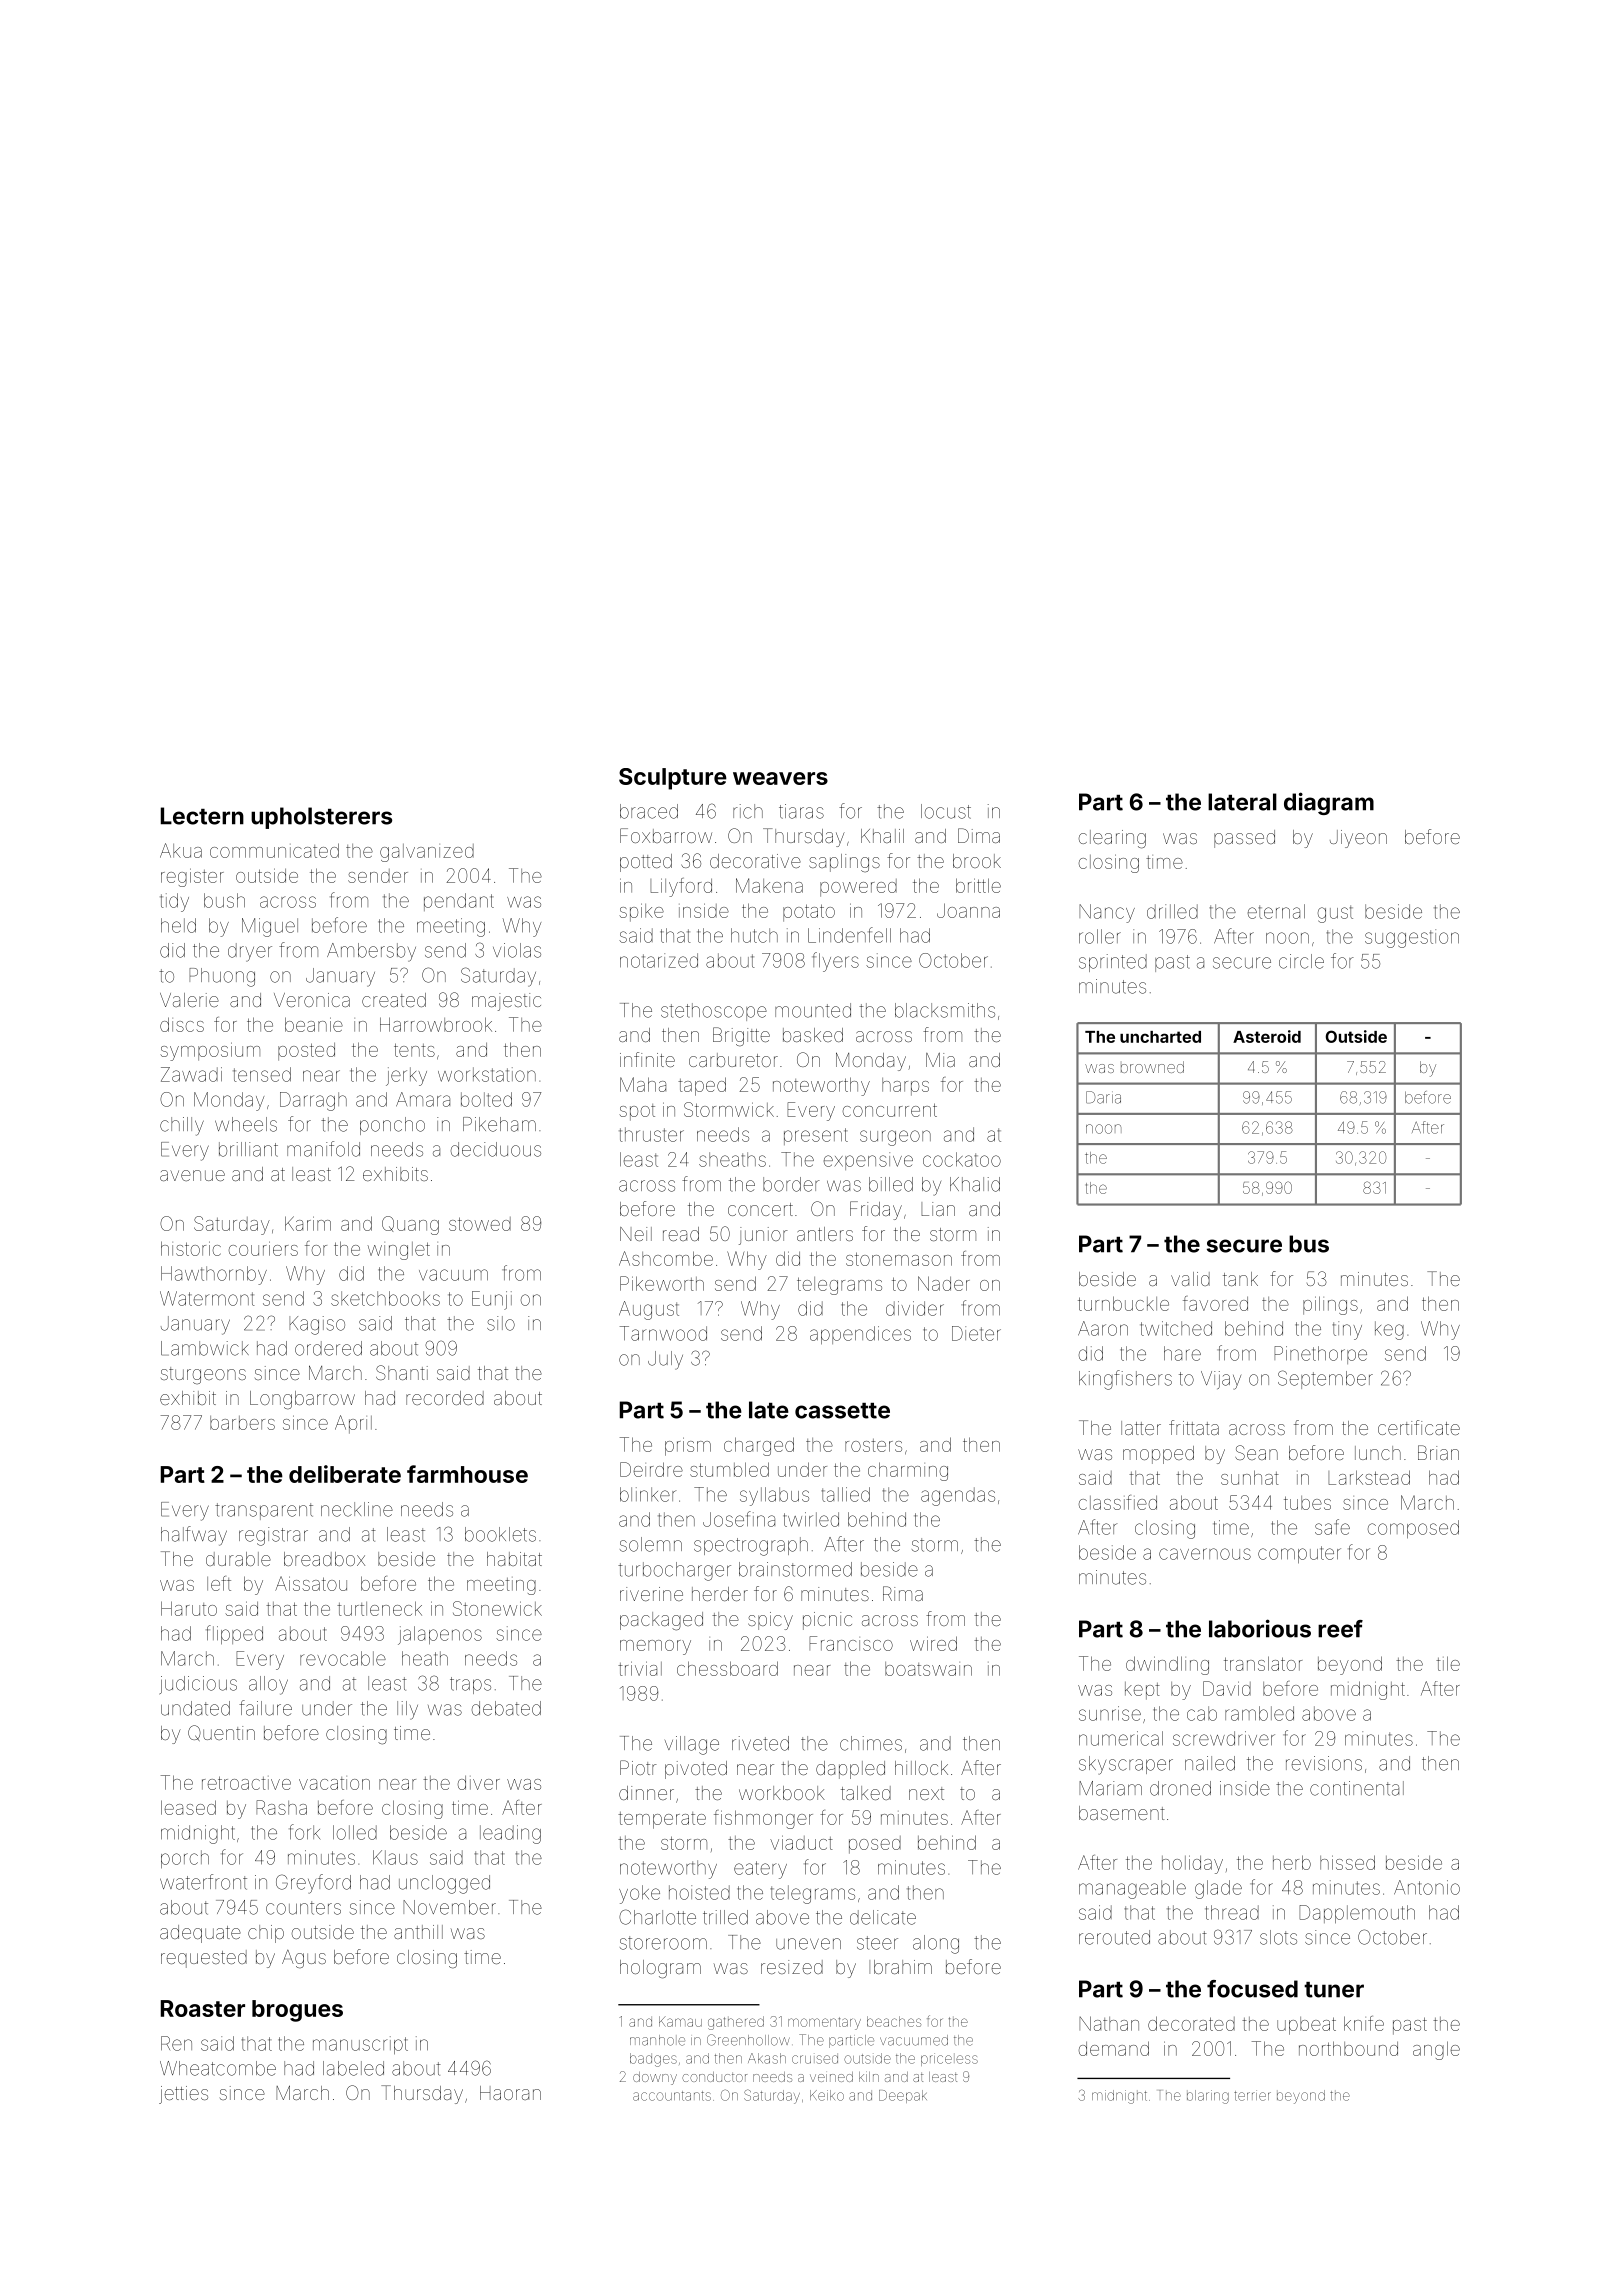 The height and width of the screenshot is (2292, 1620). What do you see at coordinates (1190, 1279) in the screenshot?
I see `valid` at bounding box center [1190, 1279].
